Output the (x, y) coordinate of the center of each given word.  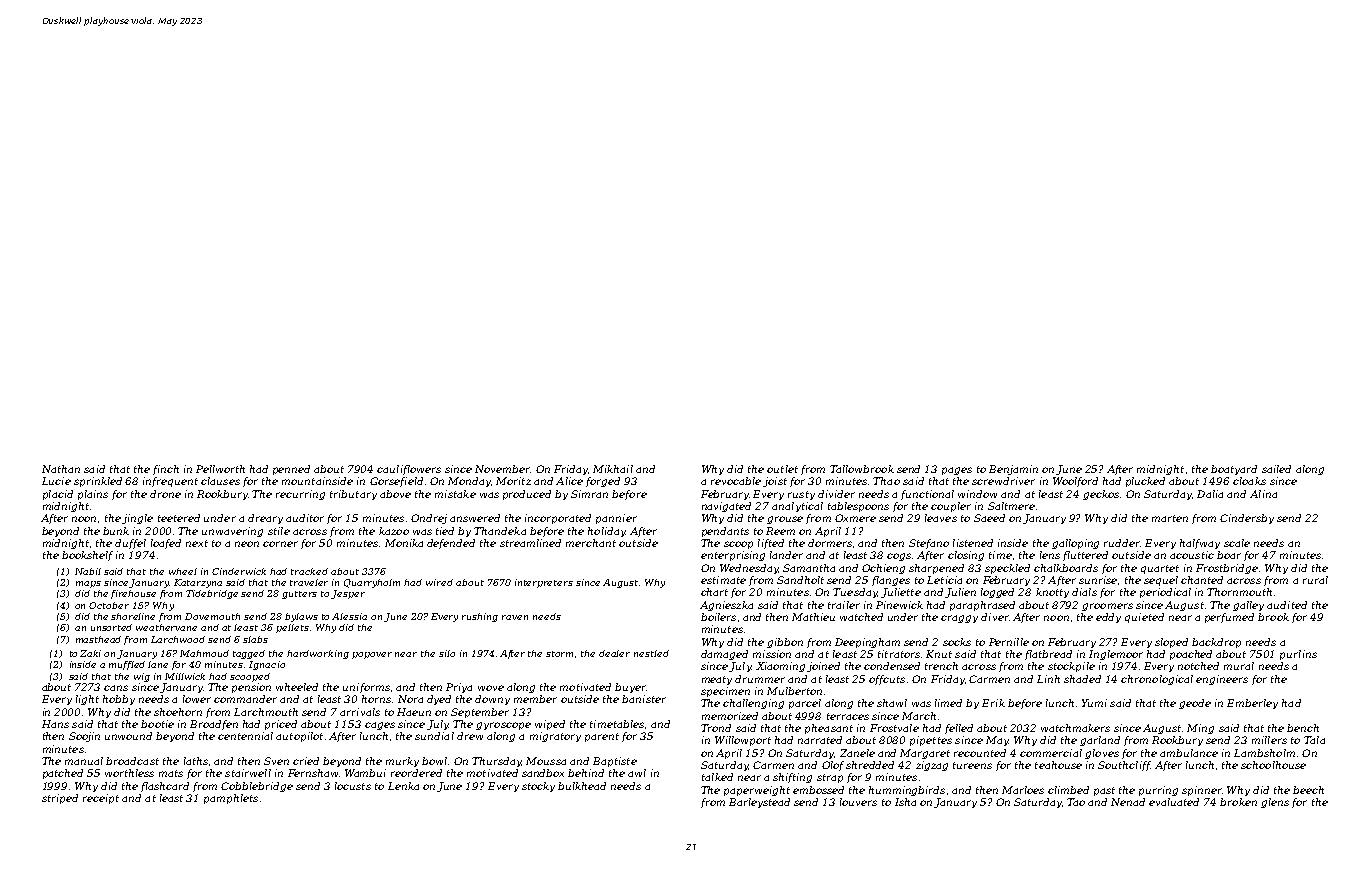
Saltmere (1011, 506)
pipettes (931, 741)
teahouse (1058, 765)
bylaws (301, 617)
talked (717, 777)
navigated (726, 507)
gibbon (785, 643)
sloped (1171, 643)
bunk (116, 531)
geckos (1101, 495)
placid (58, 495)
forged (603, 482)
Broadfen (214, 725)
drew (470, 736)
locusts (353, 786)
